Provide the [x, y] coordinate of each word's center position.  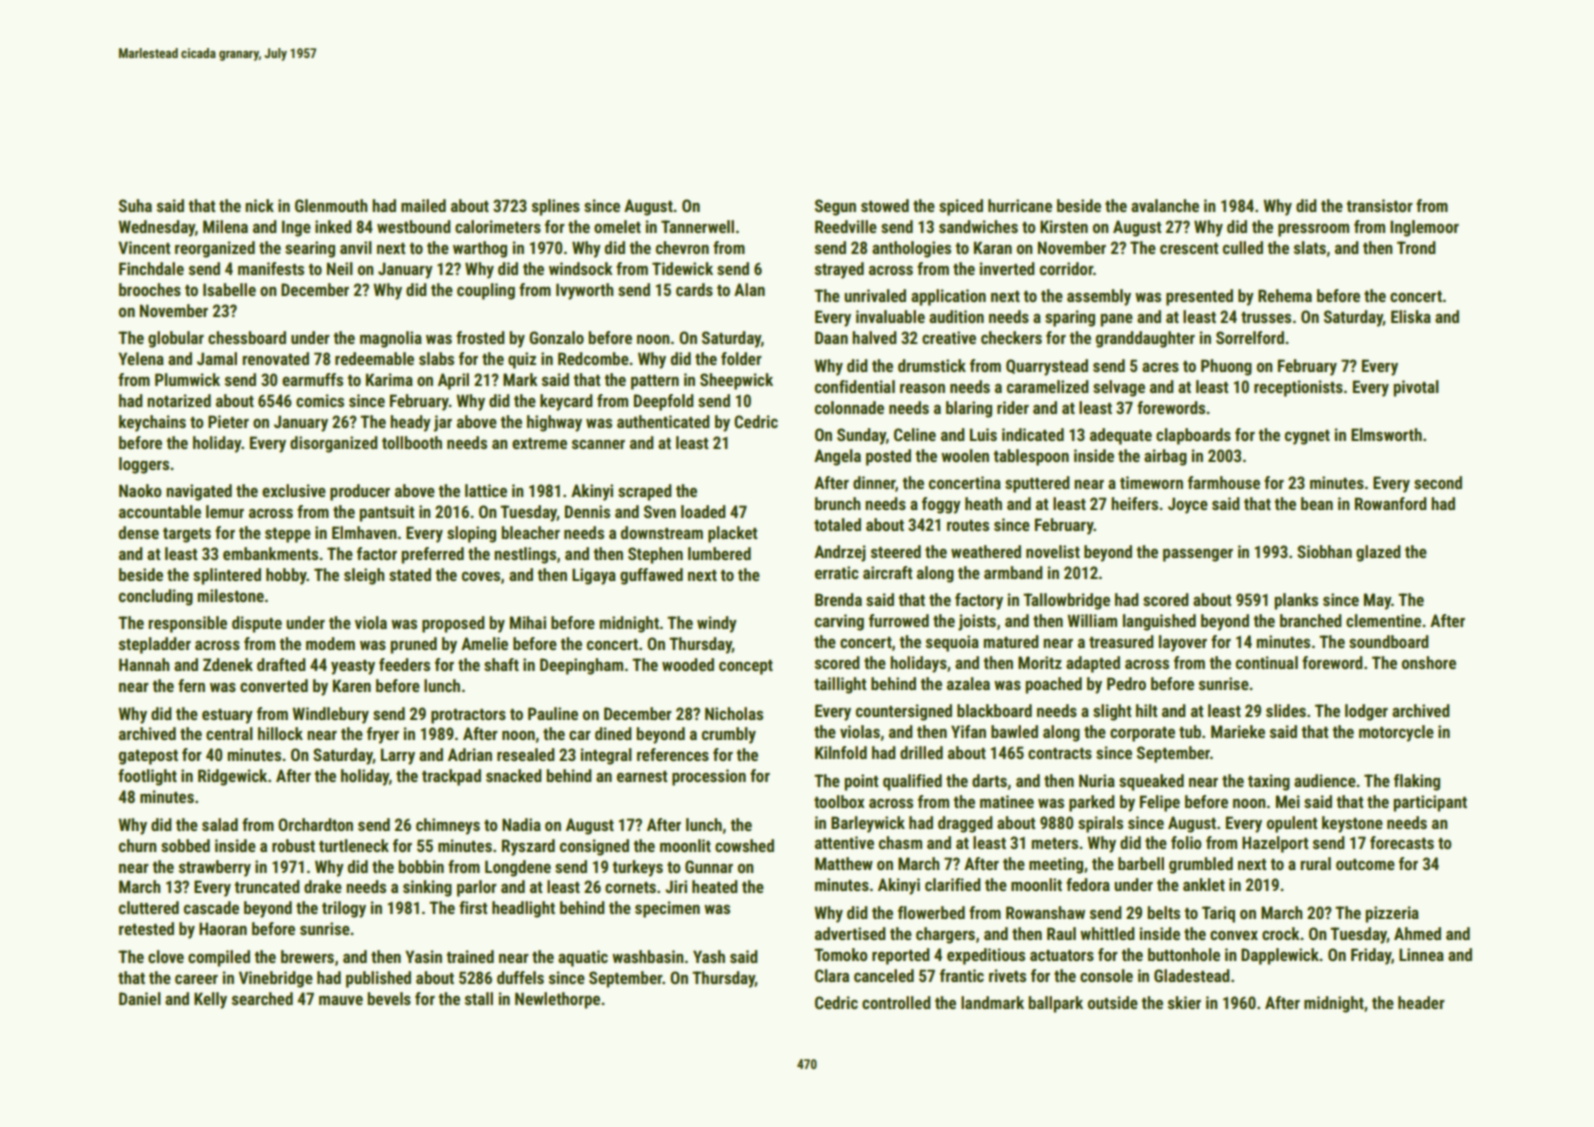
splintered [227, 576]
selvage [1119, 388]
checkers [1011, 337]
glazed [1378, 553]
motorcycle [1396, 733]
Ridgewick [232, 777]
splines [556, 207]
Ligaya [594, 576]
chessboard [247, 337]
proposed [453, 624]
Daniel [140, 998]
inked [333, 226]
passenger [1198, 555]
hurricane [1020, 205]
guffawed [651, 576]
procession [709, 777]
